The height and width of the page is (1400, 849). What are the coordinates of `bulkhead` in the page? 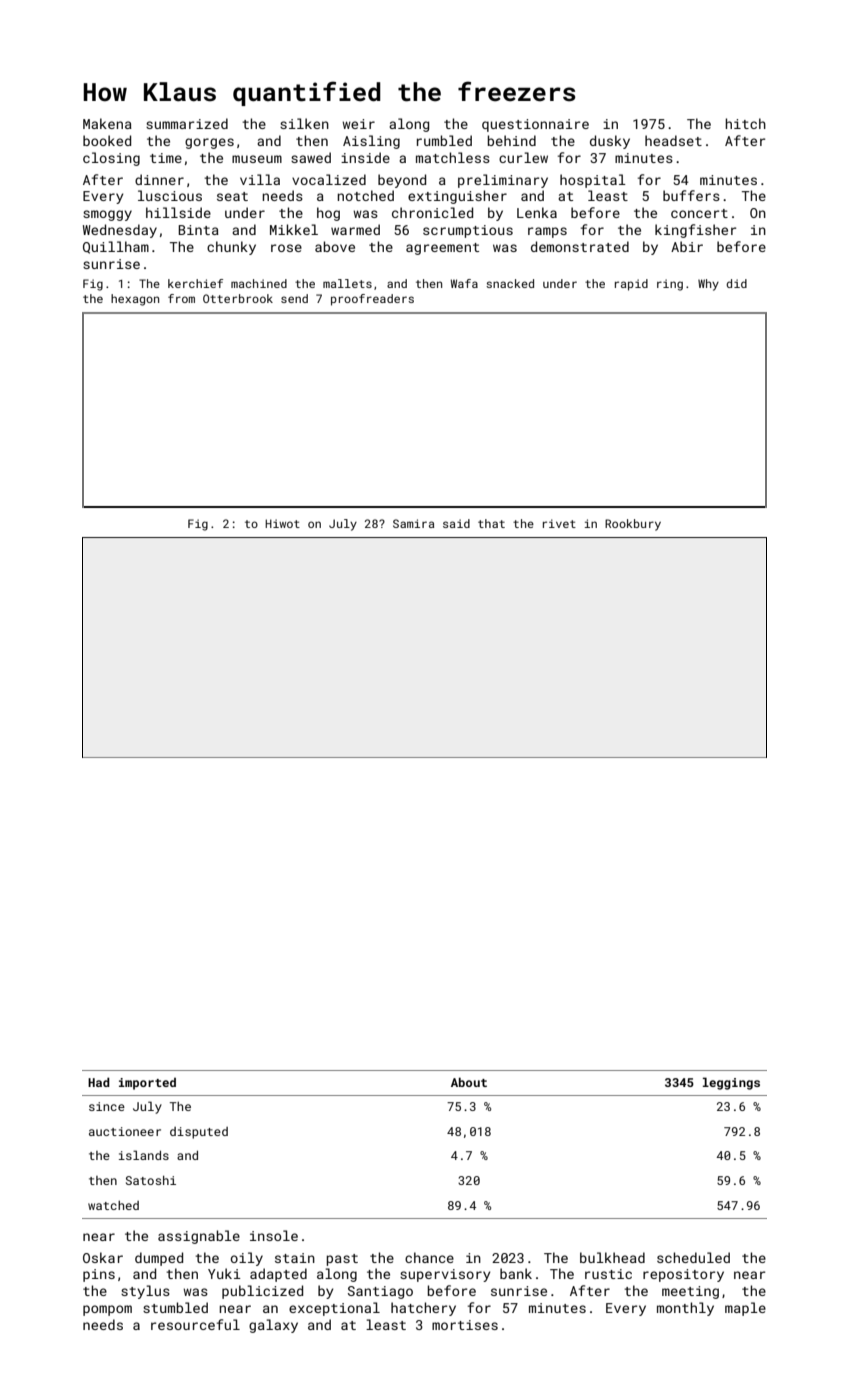 It's located at (612, 1257).
